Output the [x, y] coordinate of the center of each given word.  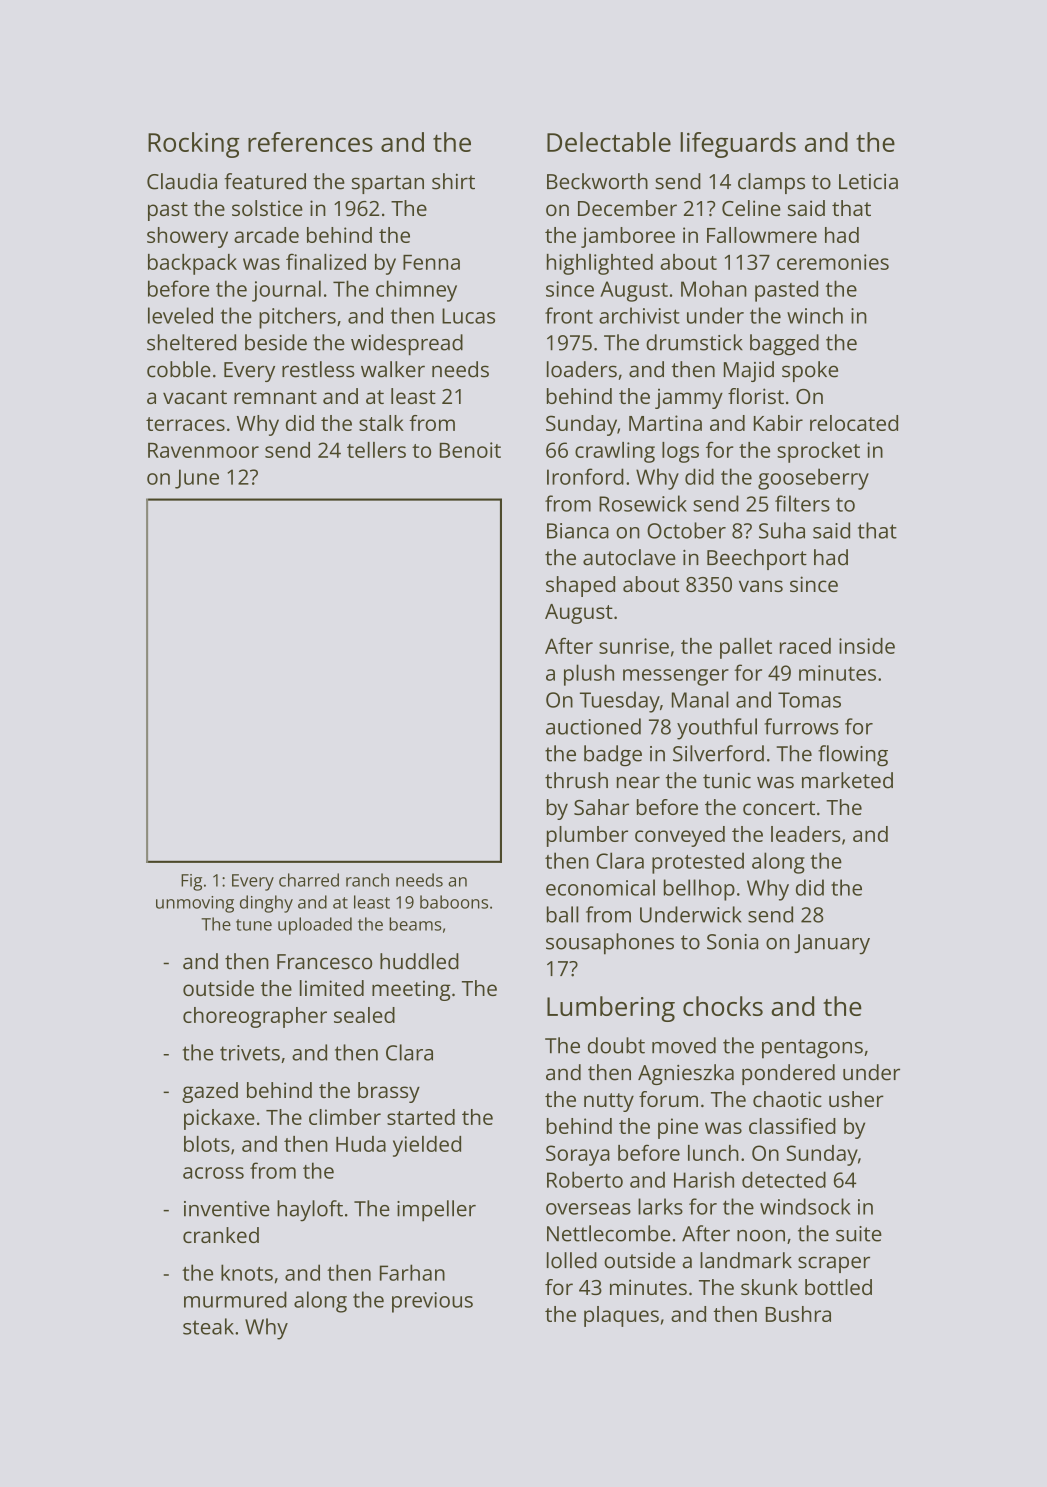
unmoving [195, 904]
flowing [853, 756]
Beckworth [597, 181]
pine [678, 1128]
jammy [689, 398]
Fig [191, 882]
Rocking [193, 145]
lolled [572, 1260]
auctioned [593, 726]
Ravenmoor [203, 450]
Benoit [470, 450]
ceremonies [833, 262]
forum [668, 1099]
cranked [221, 1235]
